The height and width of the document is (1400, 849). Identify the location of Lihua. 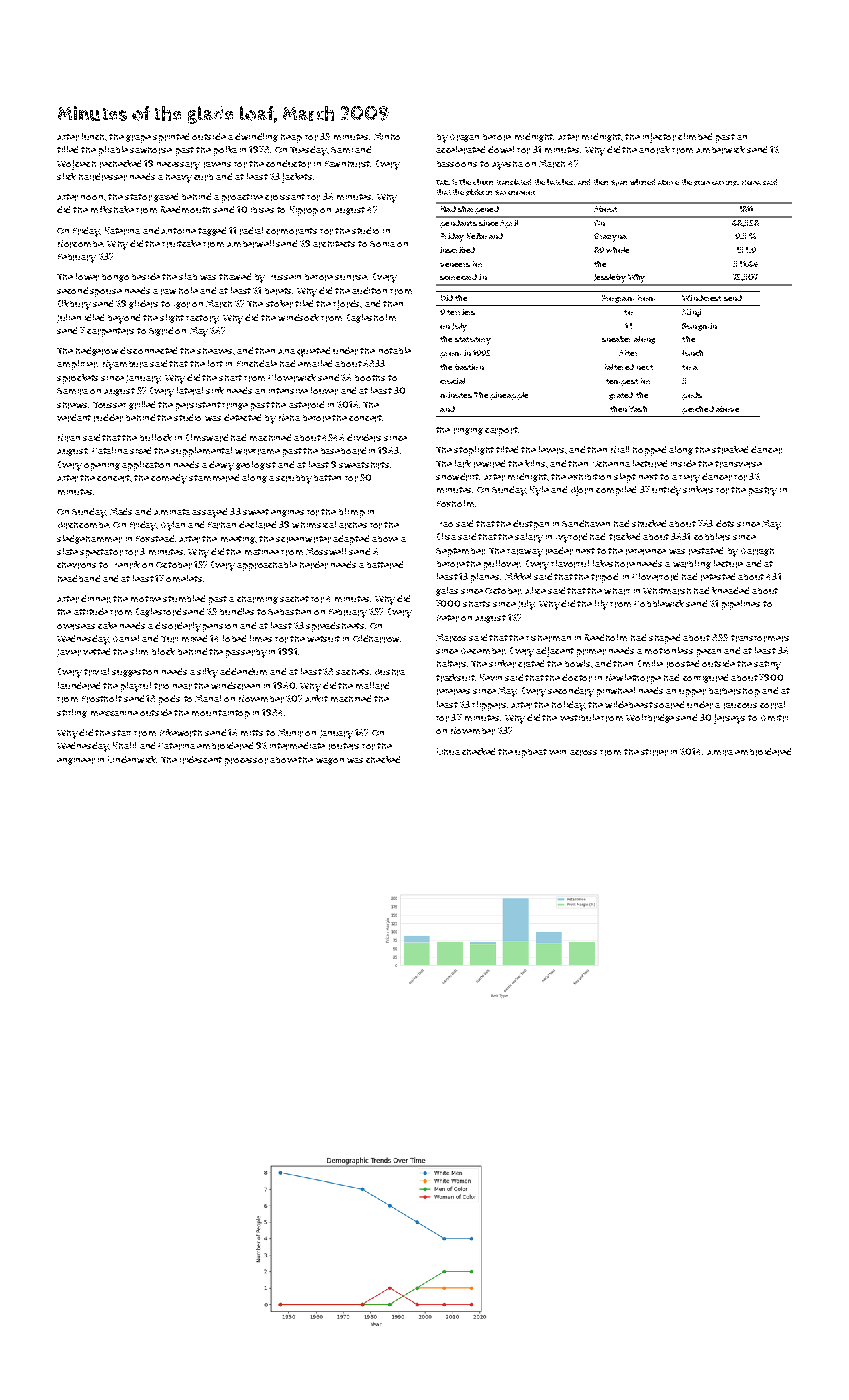
(448, 751).
